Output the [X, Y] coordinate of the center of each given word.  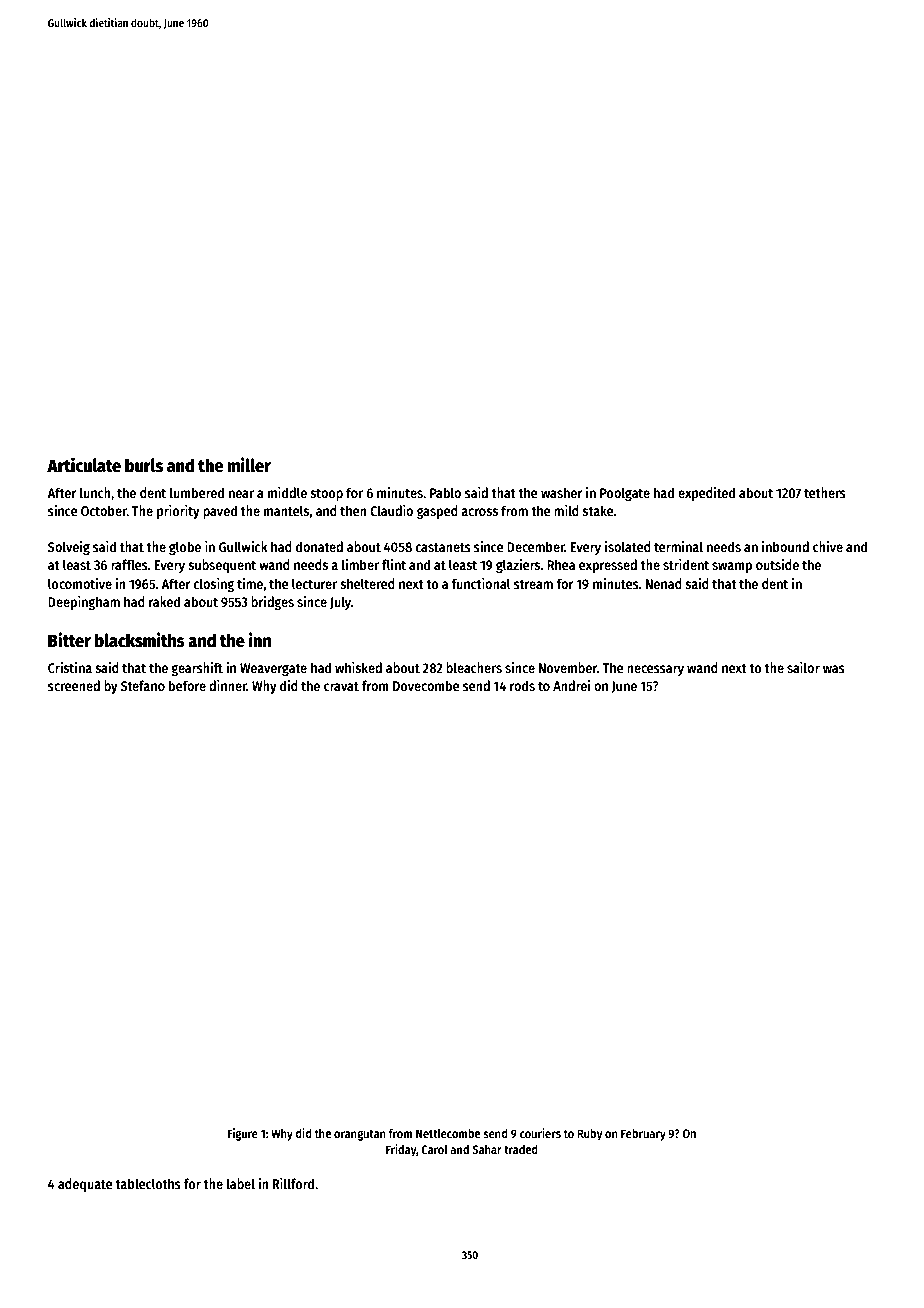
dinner [228, 685]
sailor [803, 667]
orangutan [360, 1135]
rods [522, 685]
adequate [85, 1185]
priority [178, 512]
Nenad [664, 583]
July [340, 603]
